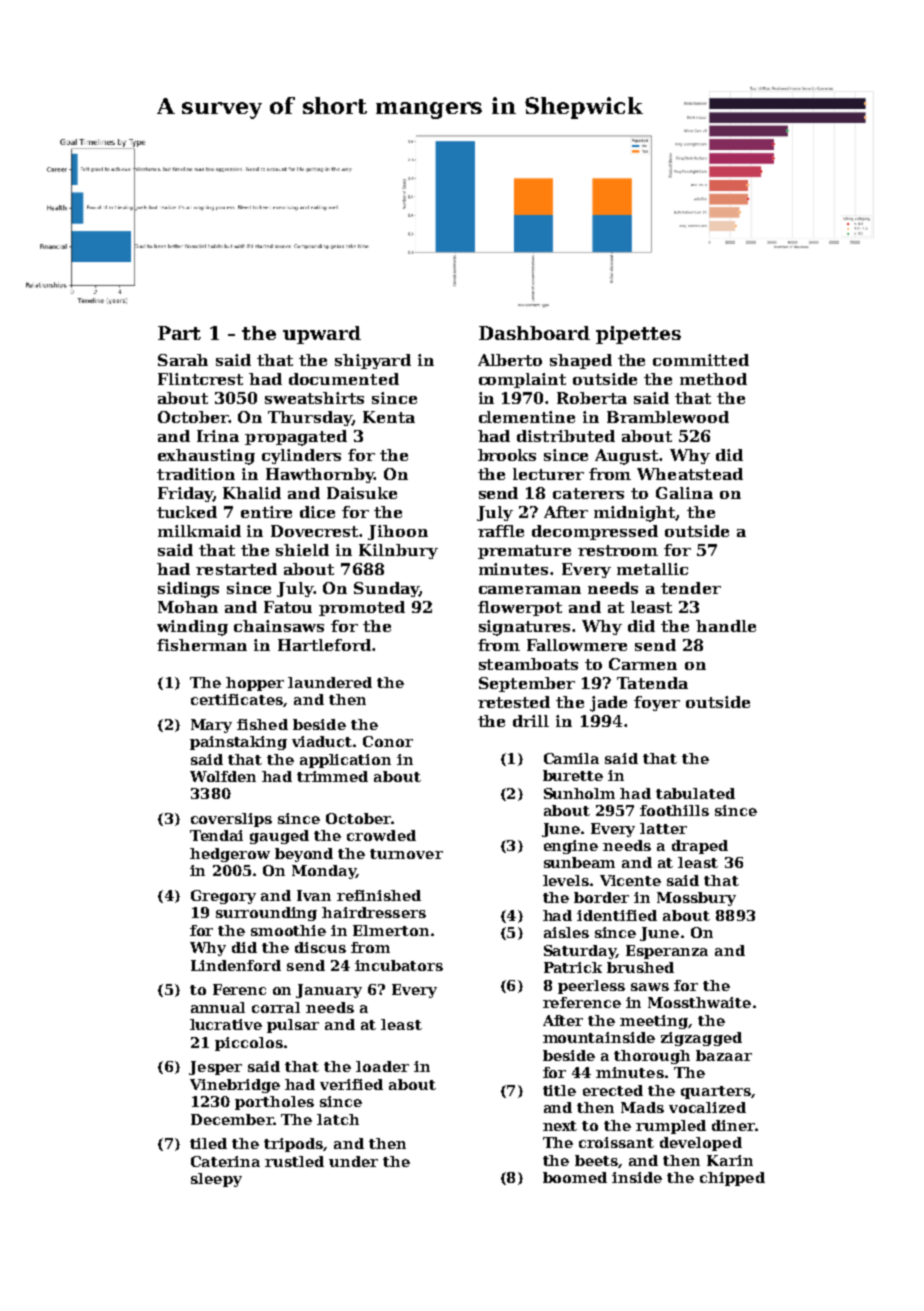 The height and width of the document is (1311, 924). I want to click on Lindenford, so click(236, 965).
